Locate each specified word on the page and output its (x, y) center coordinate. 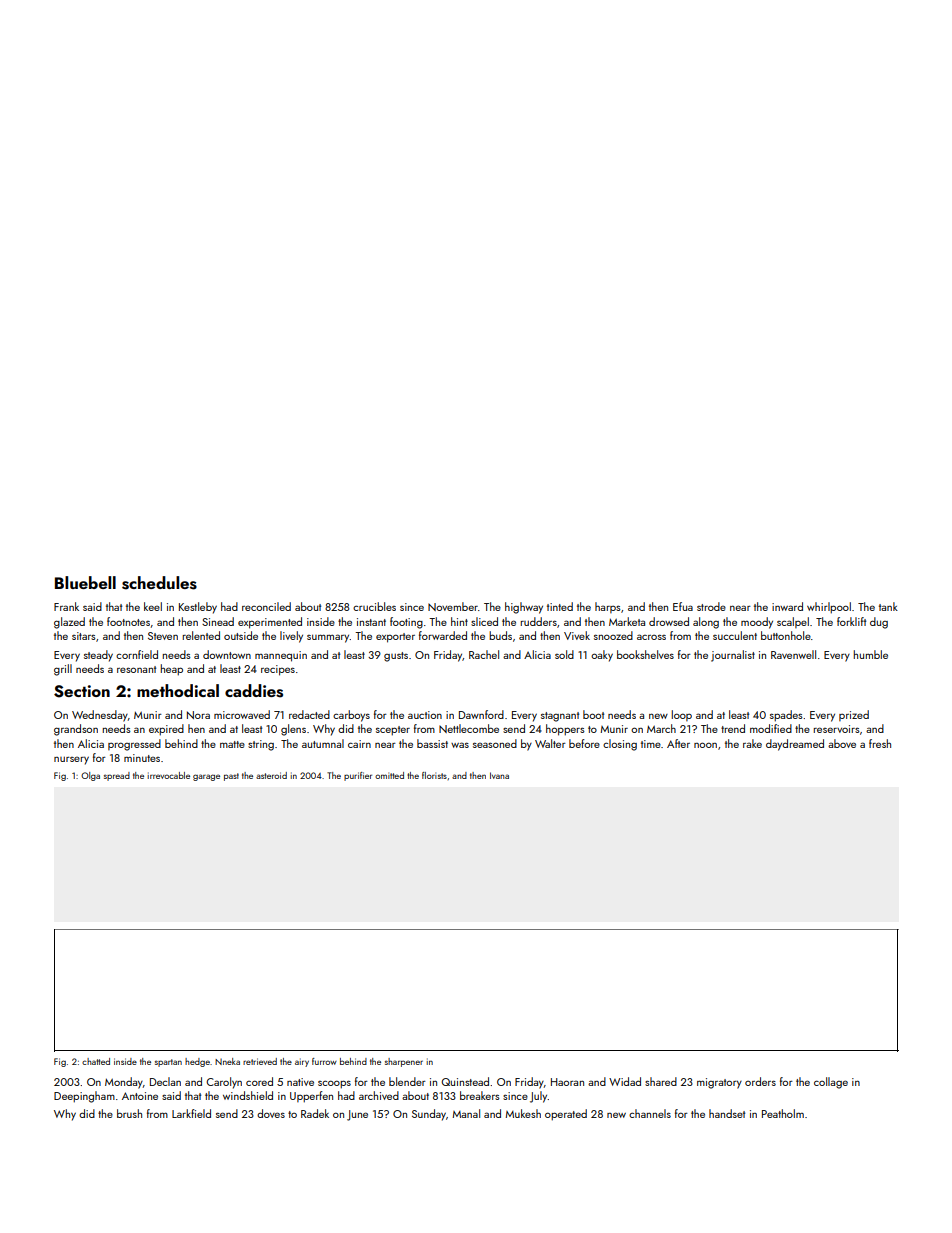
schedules (159, 583)
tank (888, 606)
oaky (602, 656)
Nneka (227, 1061)
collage (831, 1083)
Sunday (429, 1115)
